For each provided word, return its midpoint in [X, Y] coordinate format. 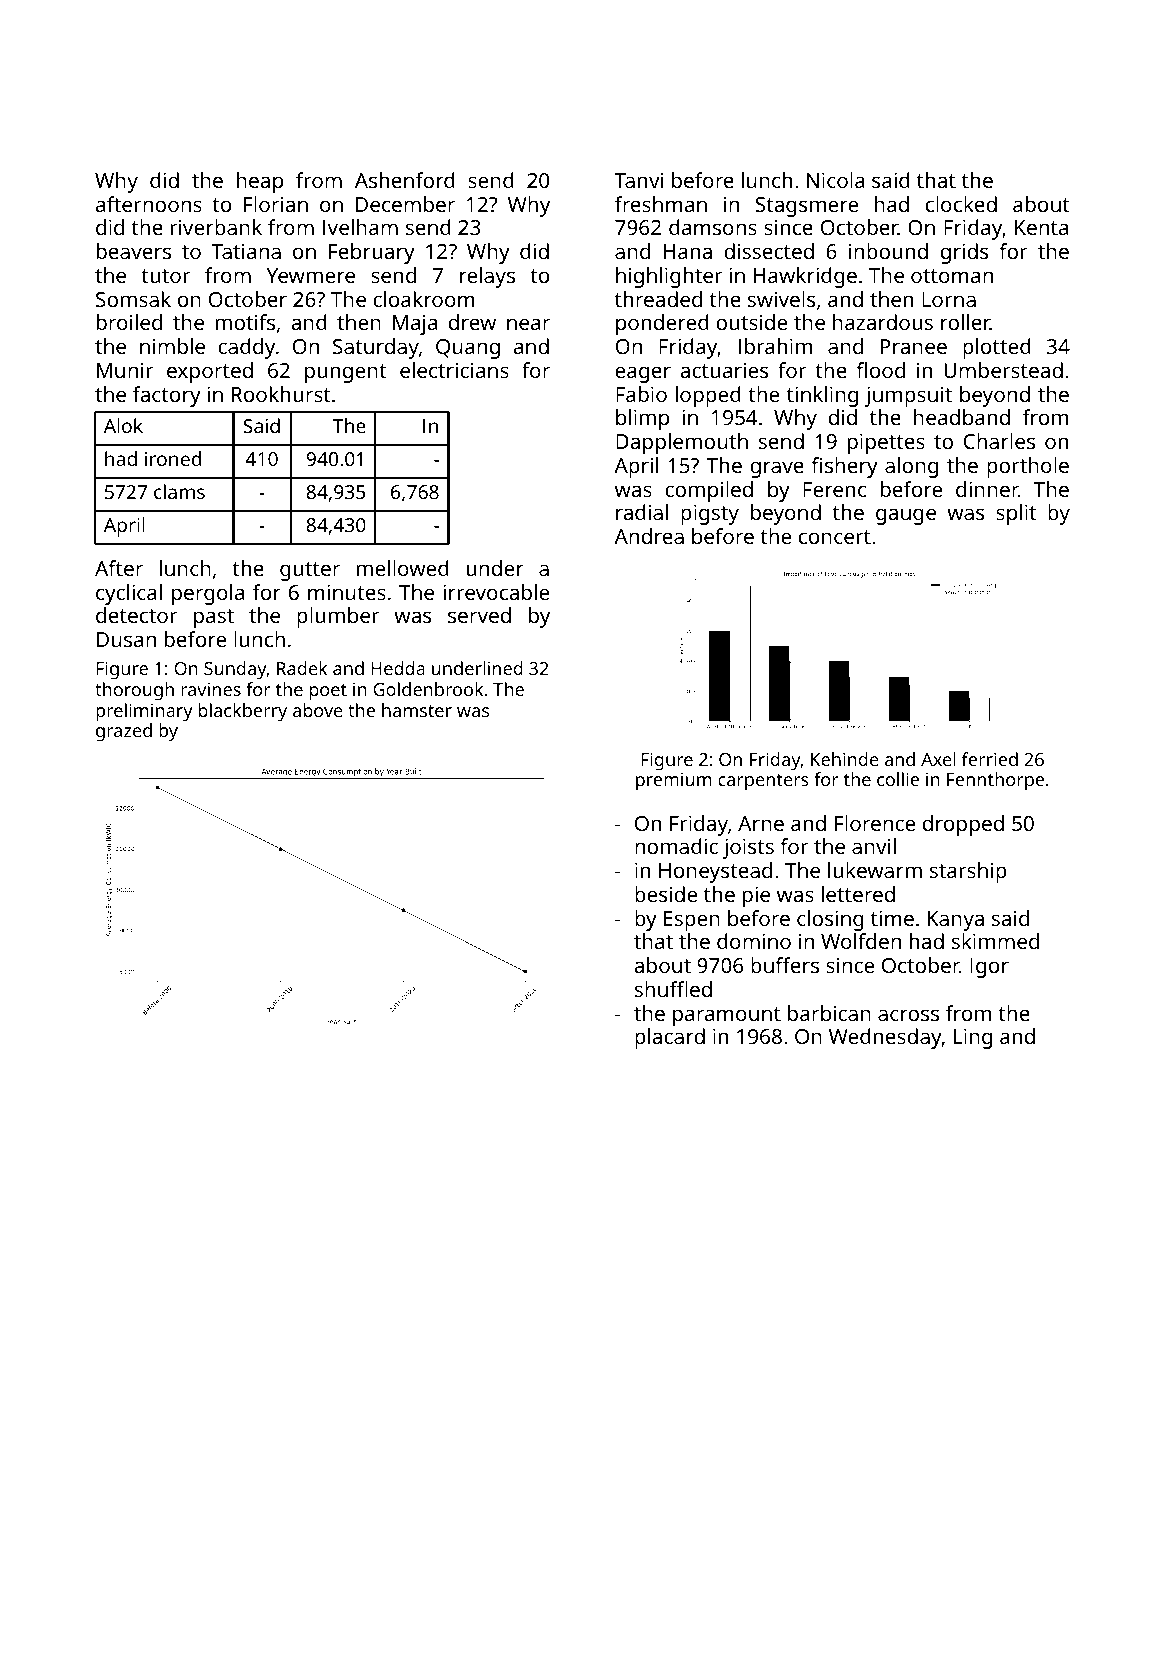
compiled [709, 491]
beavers [134, 251]
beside [666, 894]
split [1016, 514]
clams [179, 491]
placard [670, 1038]
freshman [661, 204]
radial [642, 512]
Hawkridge [805, 277]
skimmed [995, 941]
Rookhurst [281, 394]
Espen [692, 921]
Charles [999, 441]
